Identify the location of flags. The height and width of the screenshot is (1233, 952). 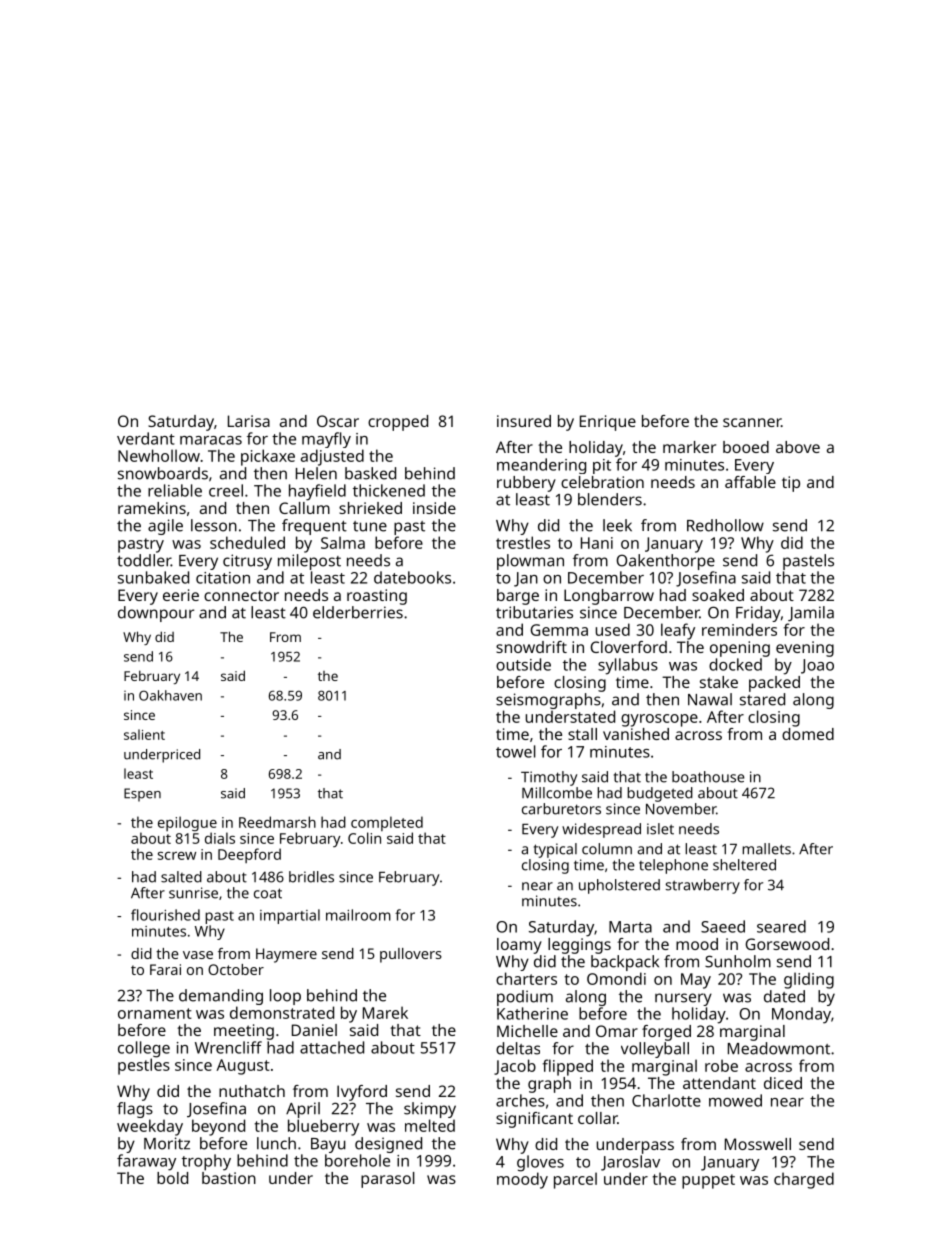
(135, 1110).
